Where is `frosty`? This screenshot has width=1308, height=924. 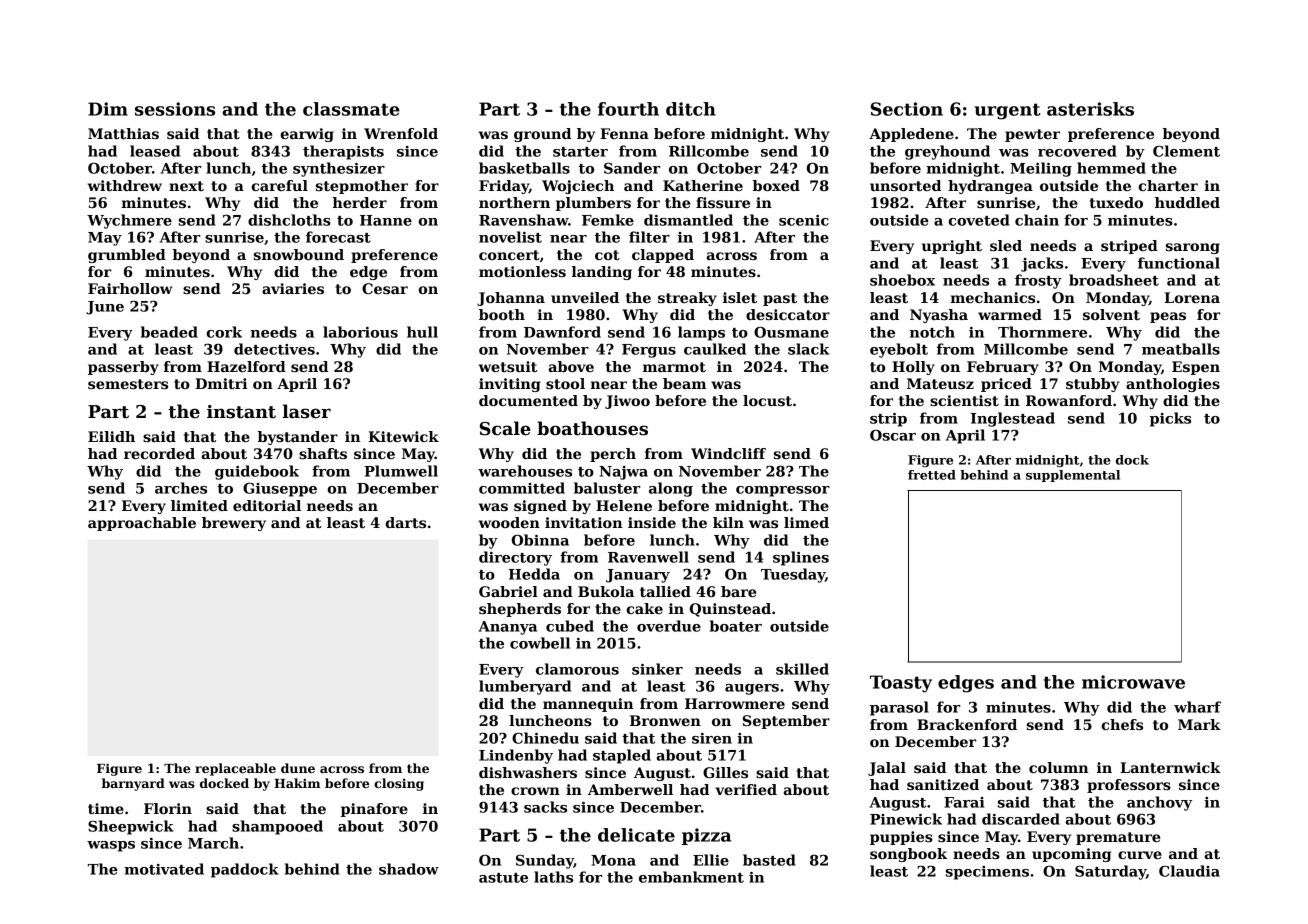
frosty is located at coordinates (1038, 281).
